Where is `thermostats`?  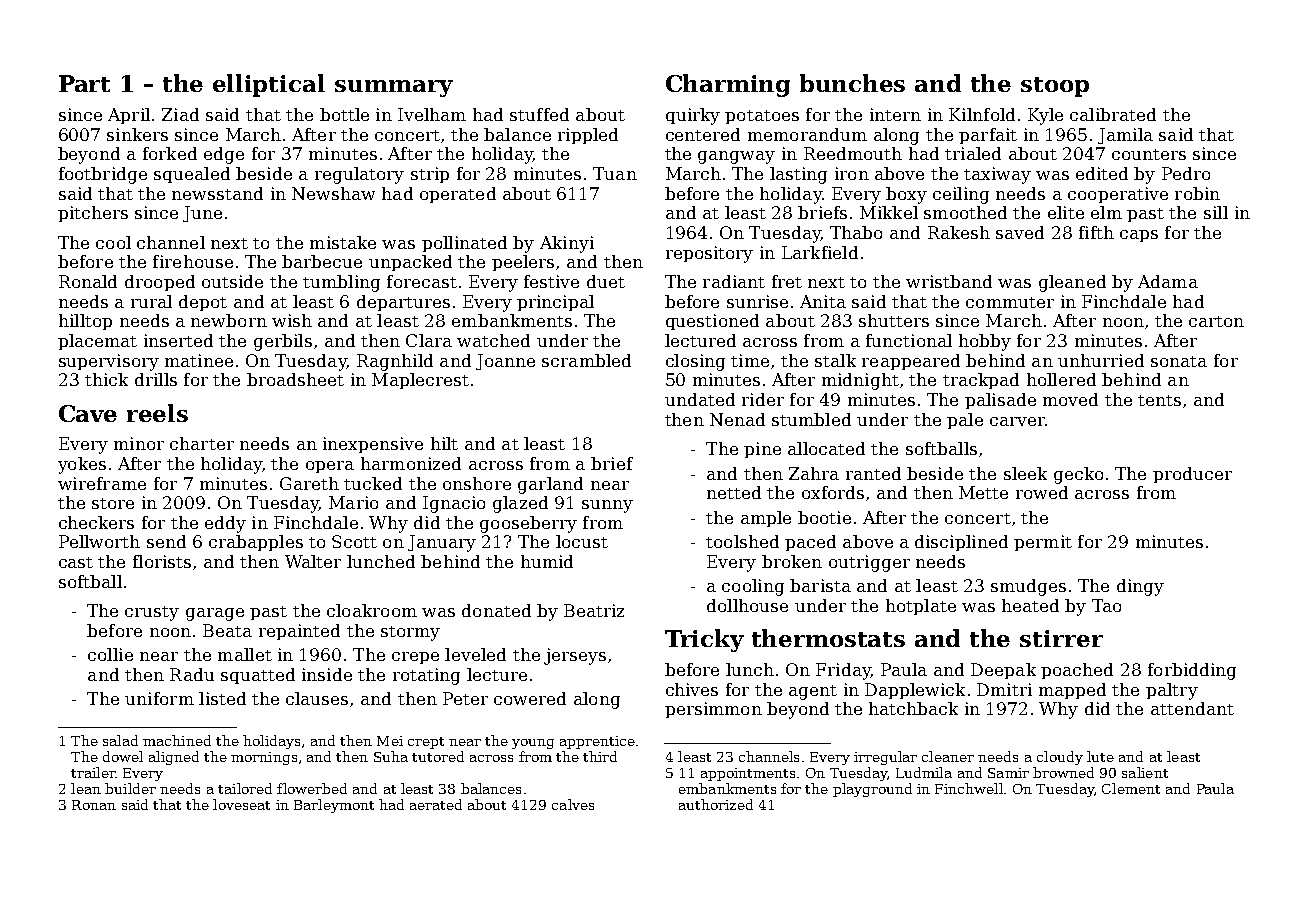 thermostats is located at coordinates (828, 638).
